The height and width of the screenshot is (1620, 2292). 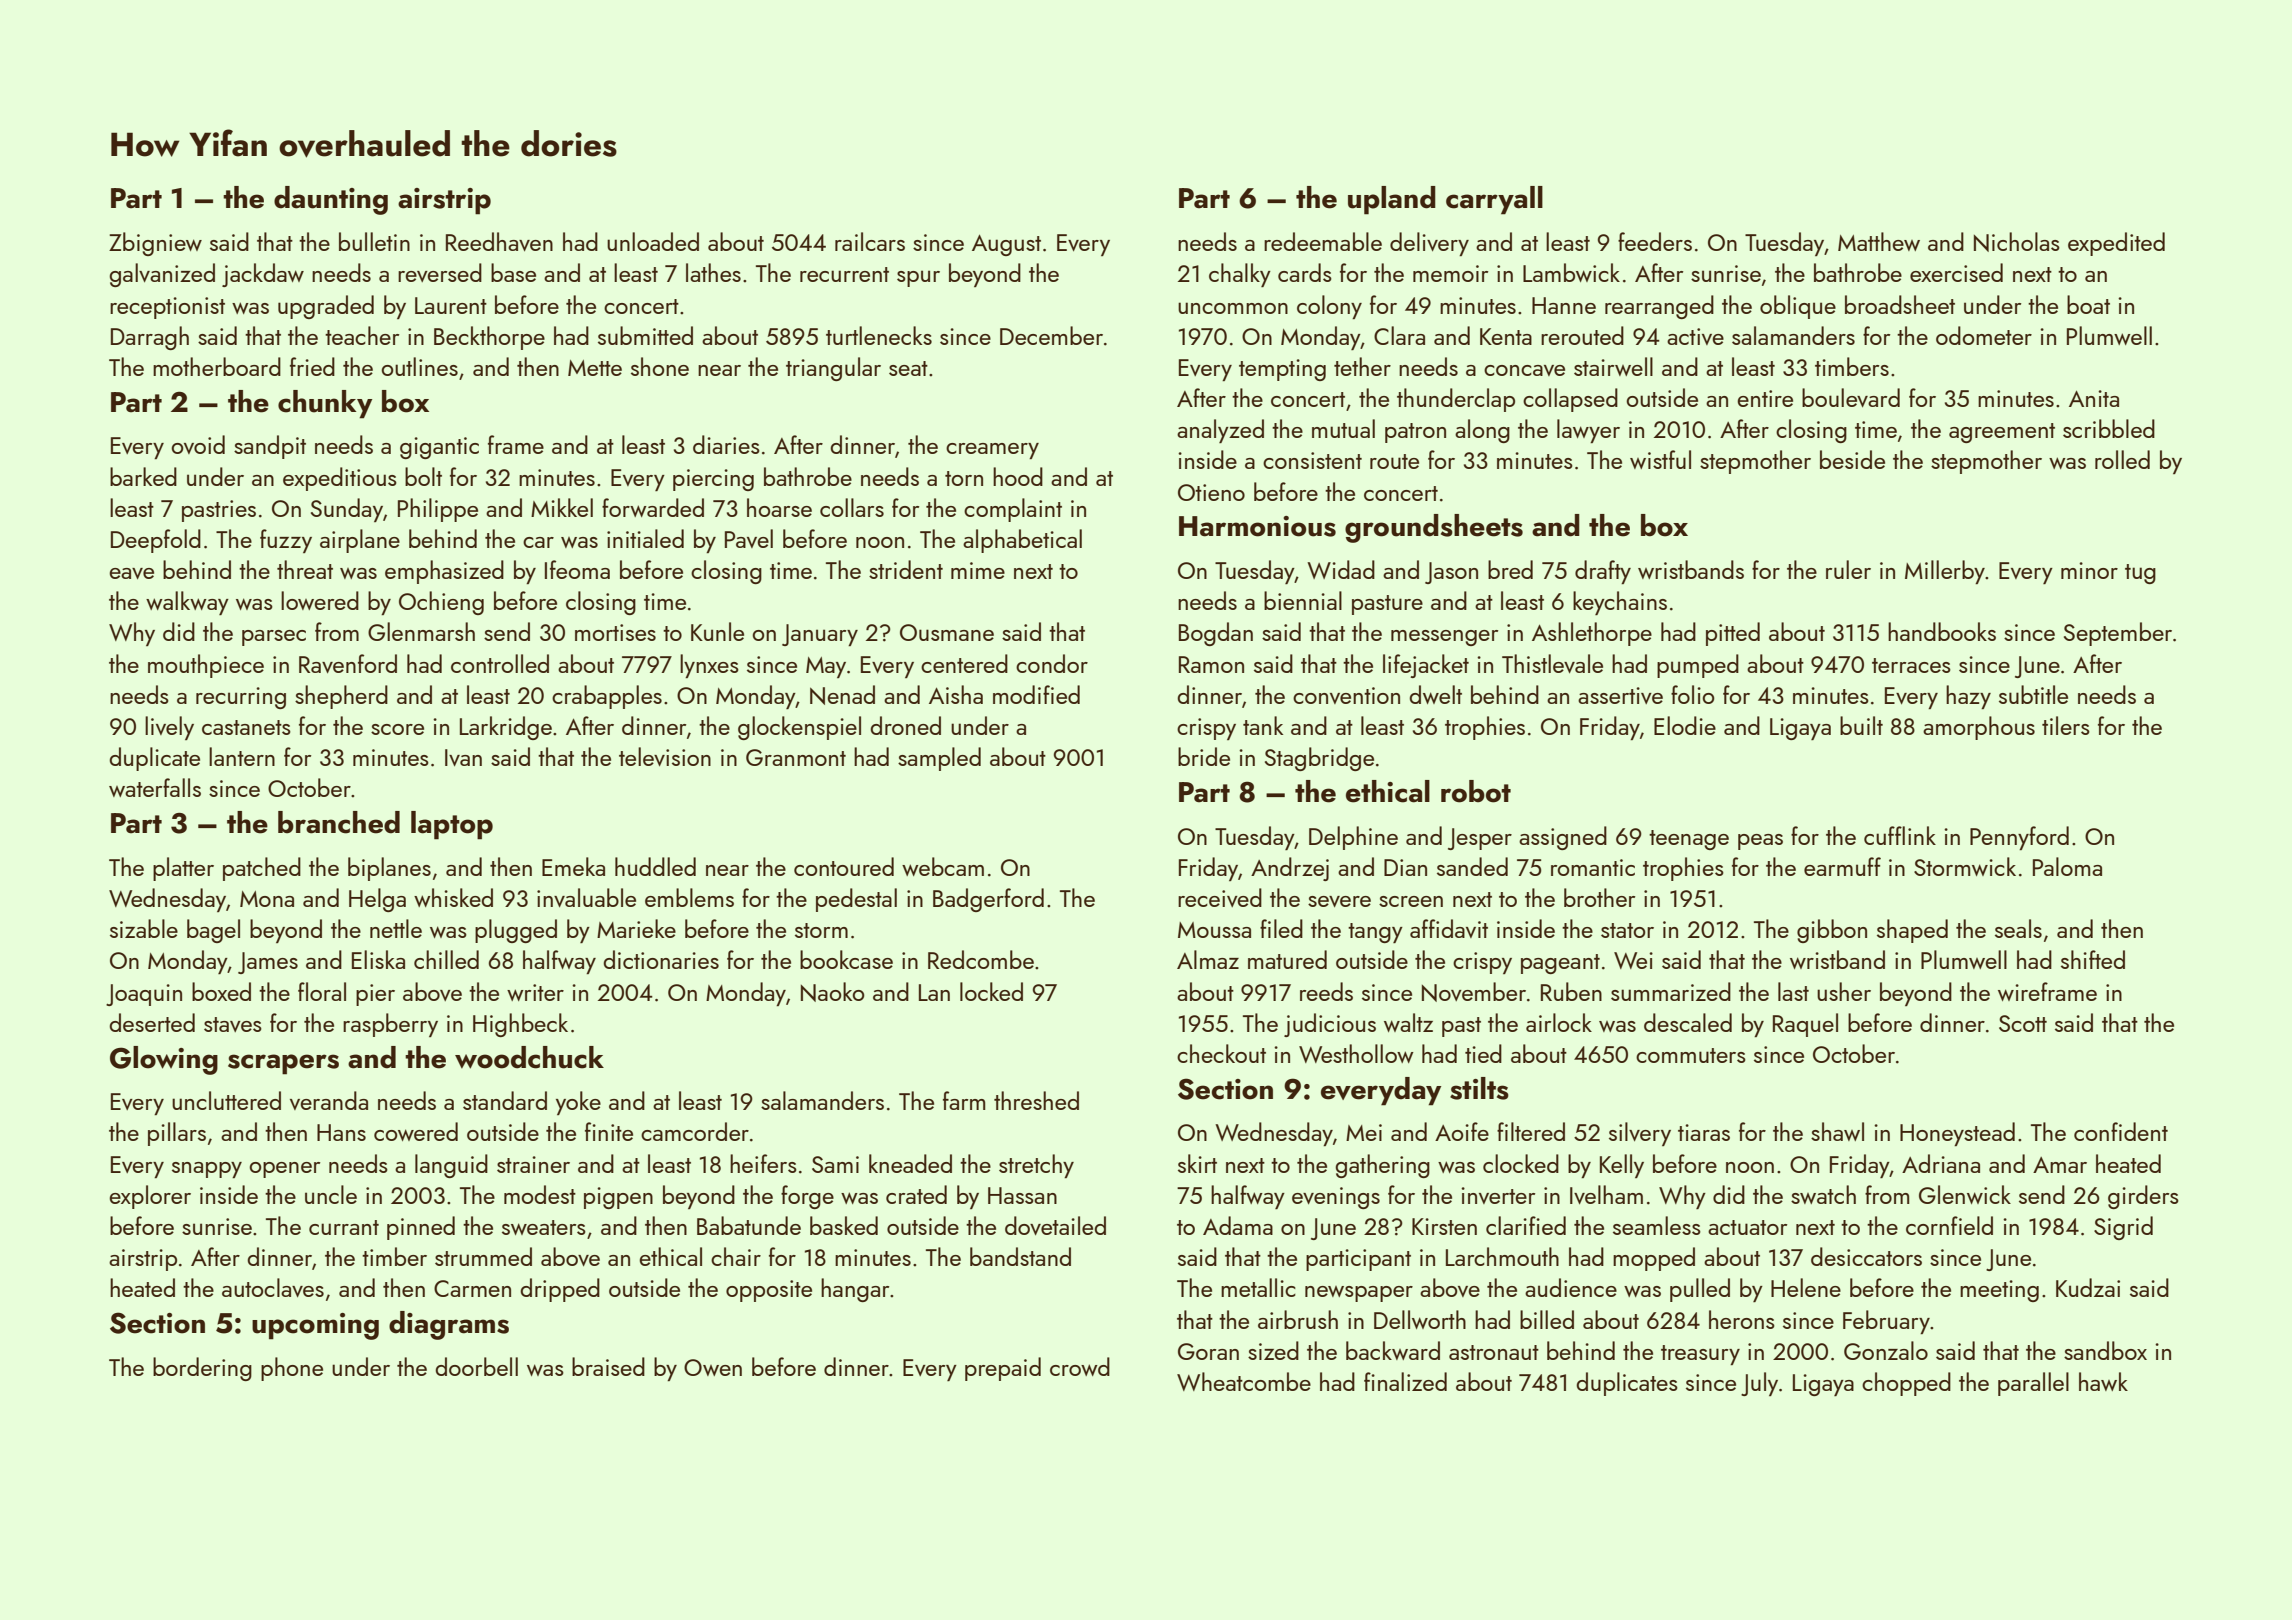 I want to click on amorphous, so click(x=1979, y=728).
